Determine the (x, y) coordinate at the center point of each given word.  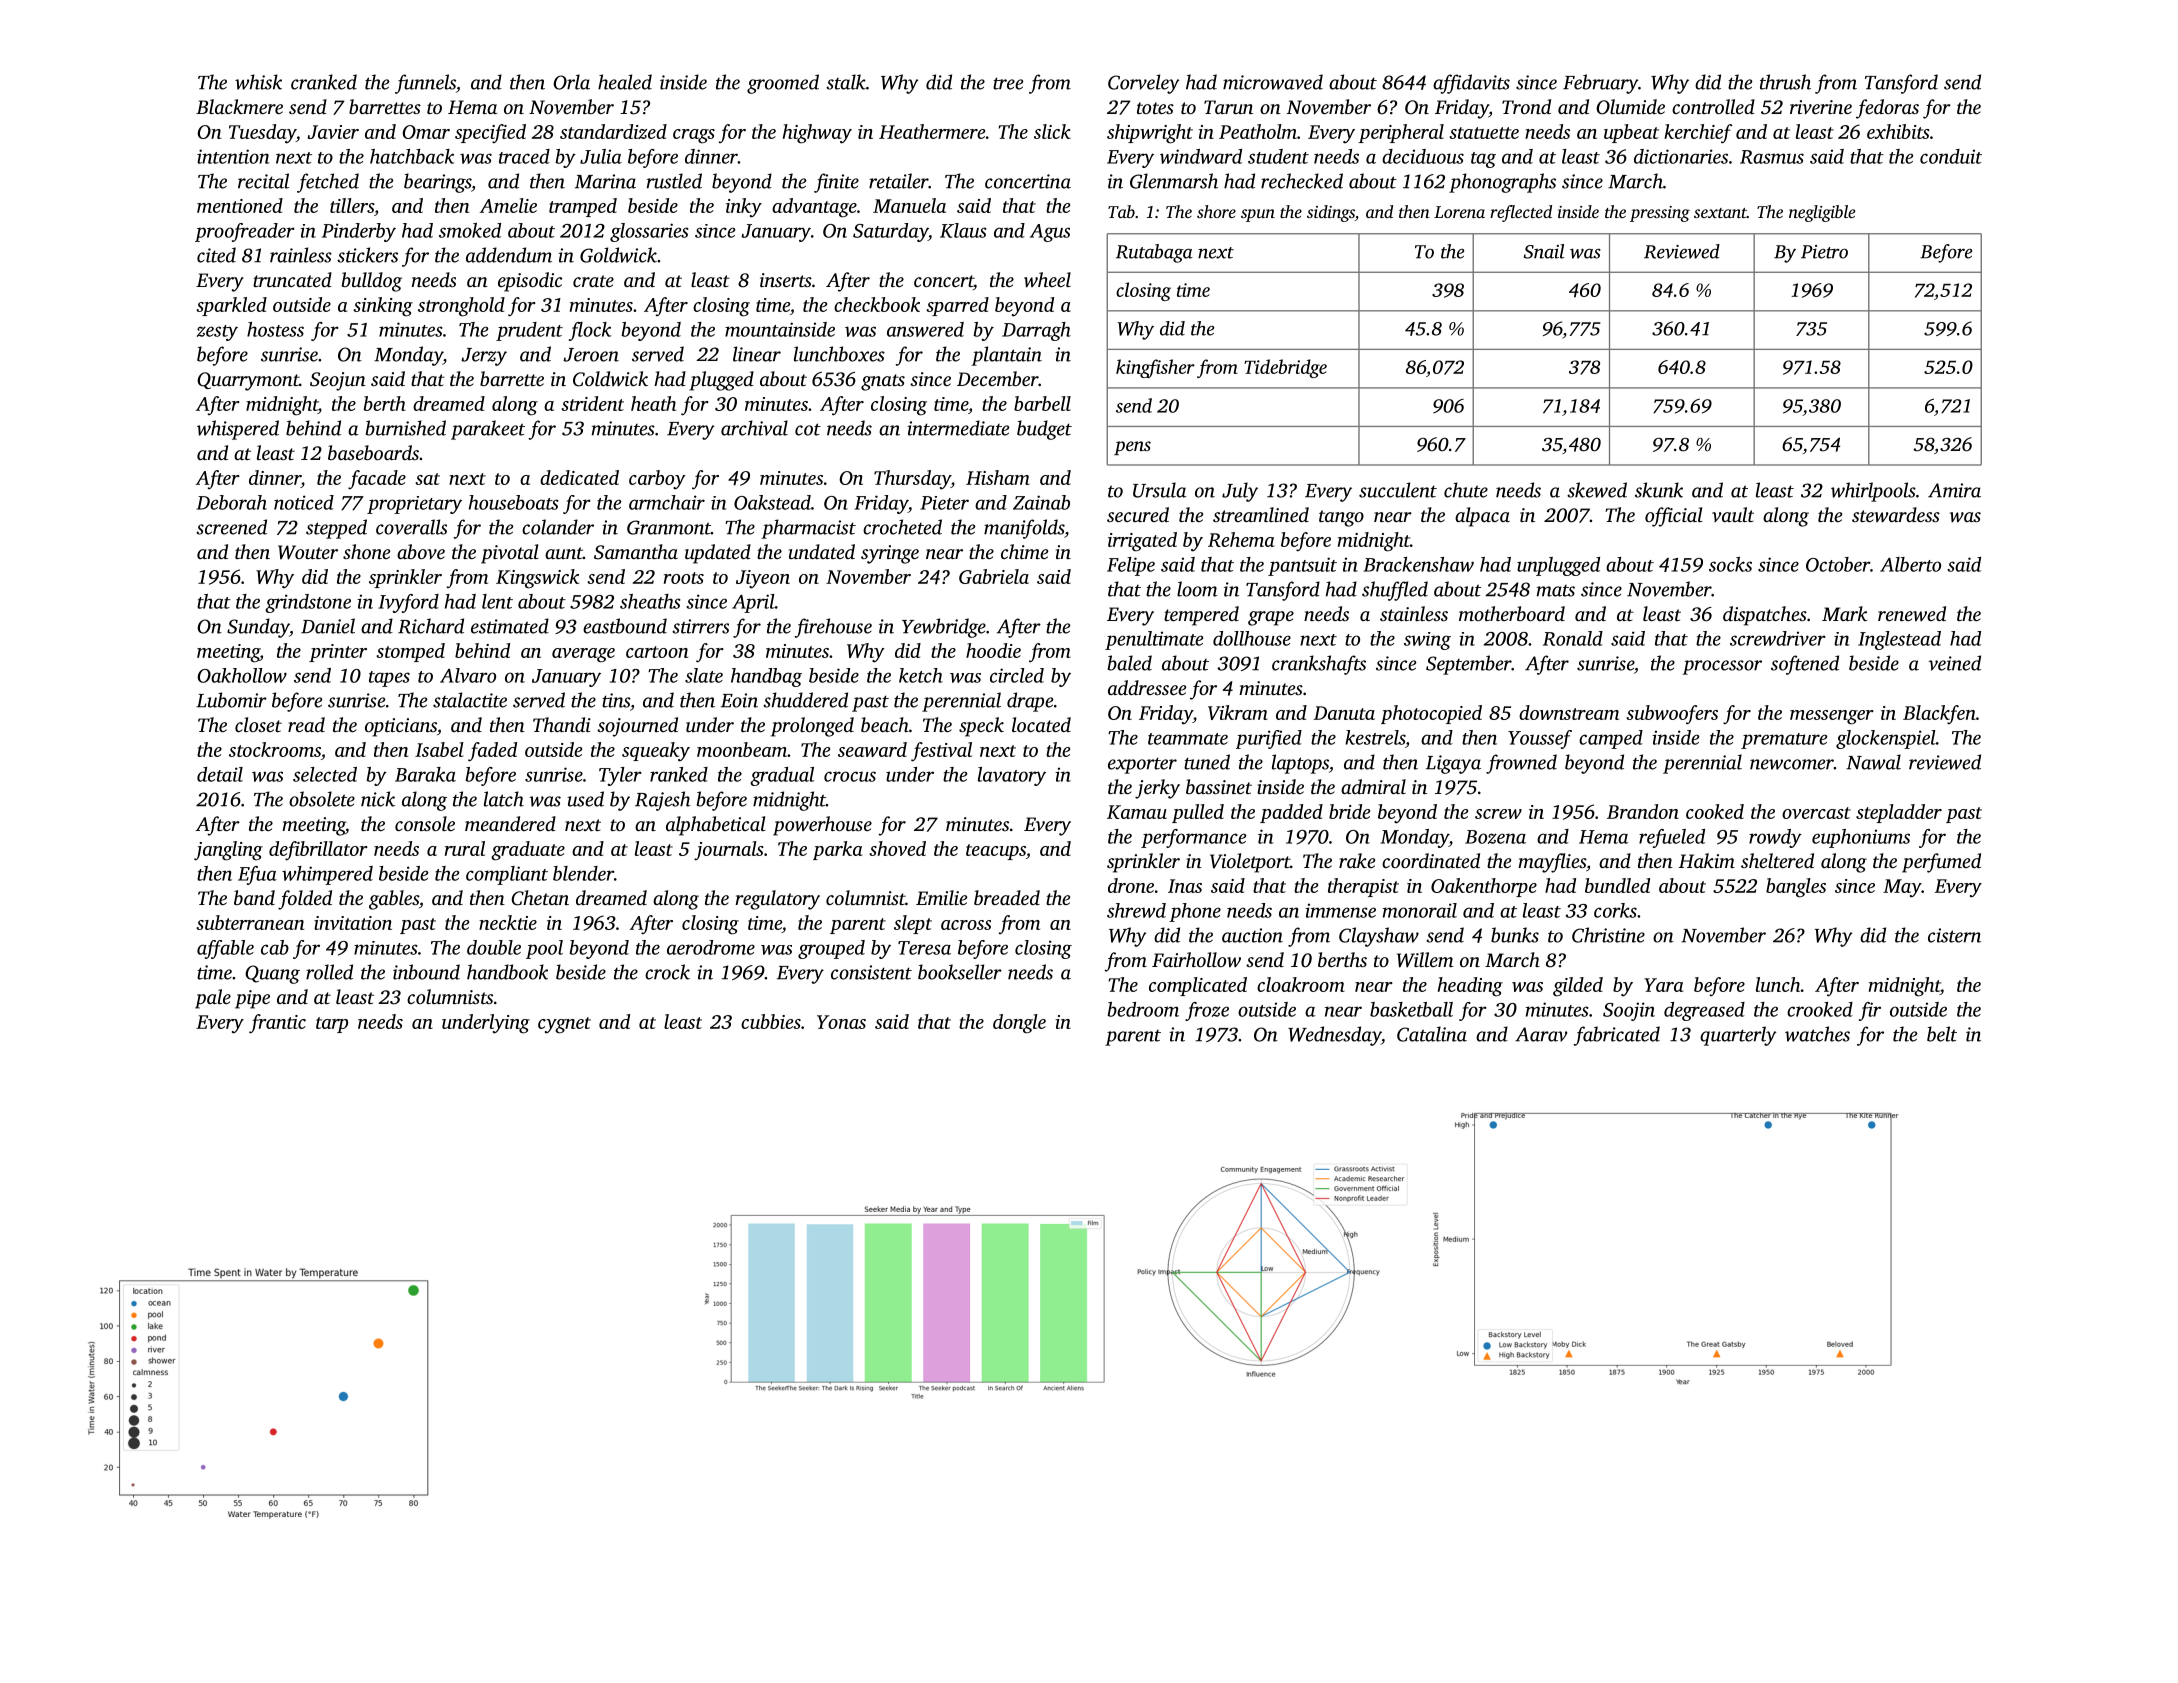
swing (1427, 641)
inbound (426, 972)
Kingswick (537, 579)
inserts (786, 280)
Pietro (1824, 252)
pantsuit (1302, 566)
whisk (258, 82)
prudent (529, 331)
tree (1008, 83)
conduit (1951, 156)
